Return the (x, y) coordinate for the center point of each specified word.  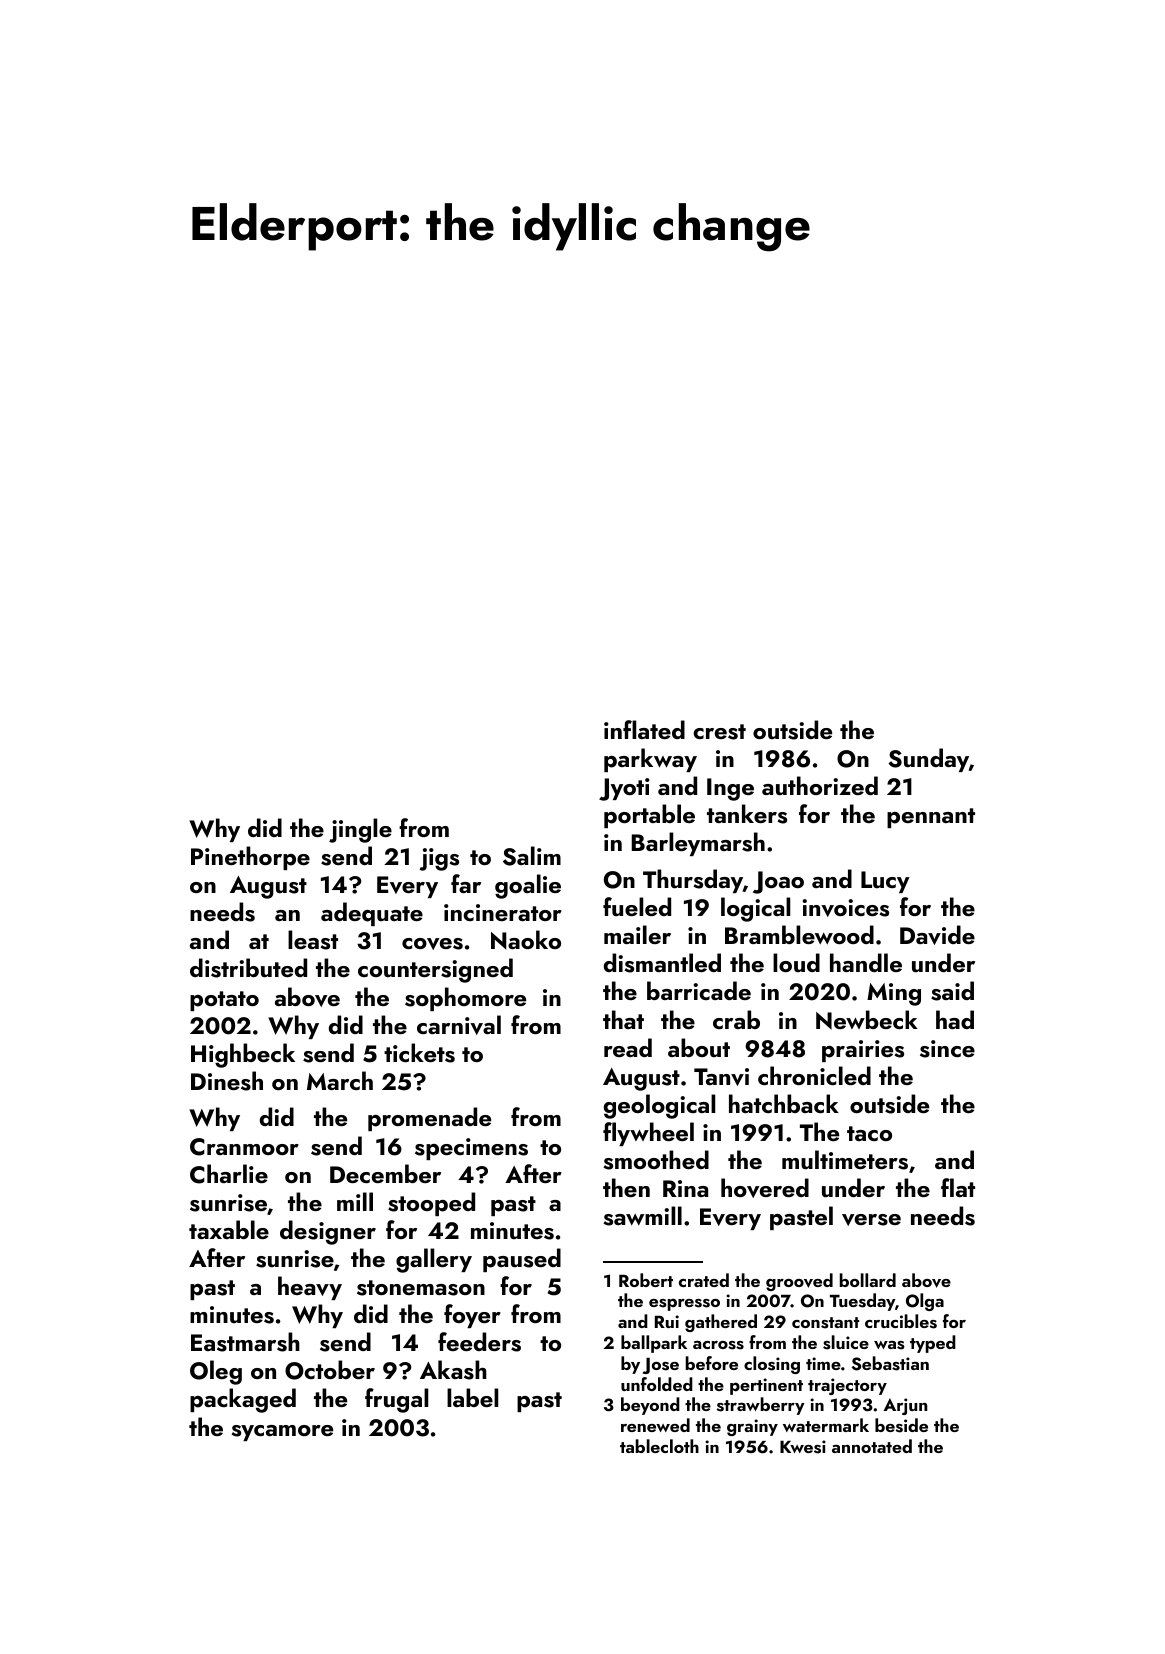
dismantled (662, 963)
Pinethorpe (250, 858)
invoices (846, 908)
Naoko (526, 939)
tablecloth (659, 1446)
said (952, 991)
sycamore (282, 1433)
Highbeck (243, 1055)
